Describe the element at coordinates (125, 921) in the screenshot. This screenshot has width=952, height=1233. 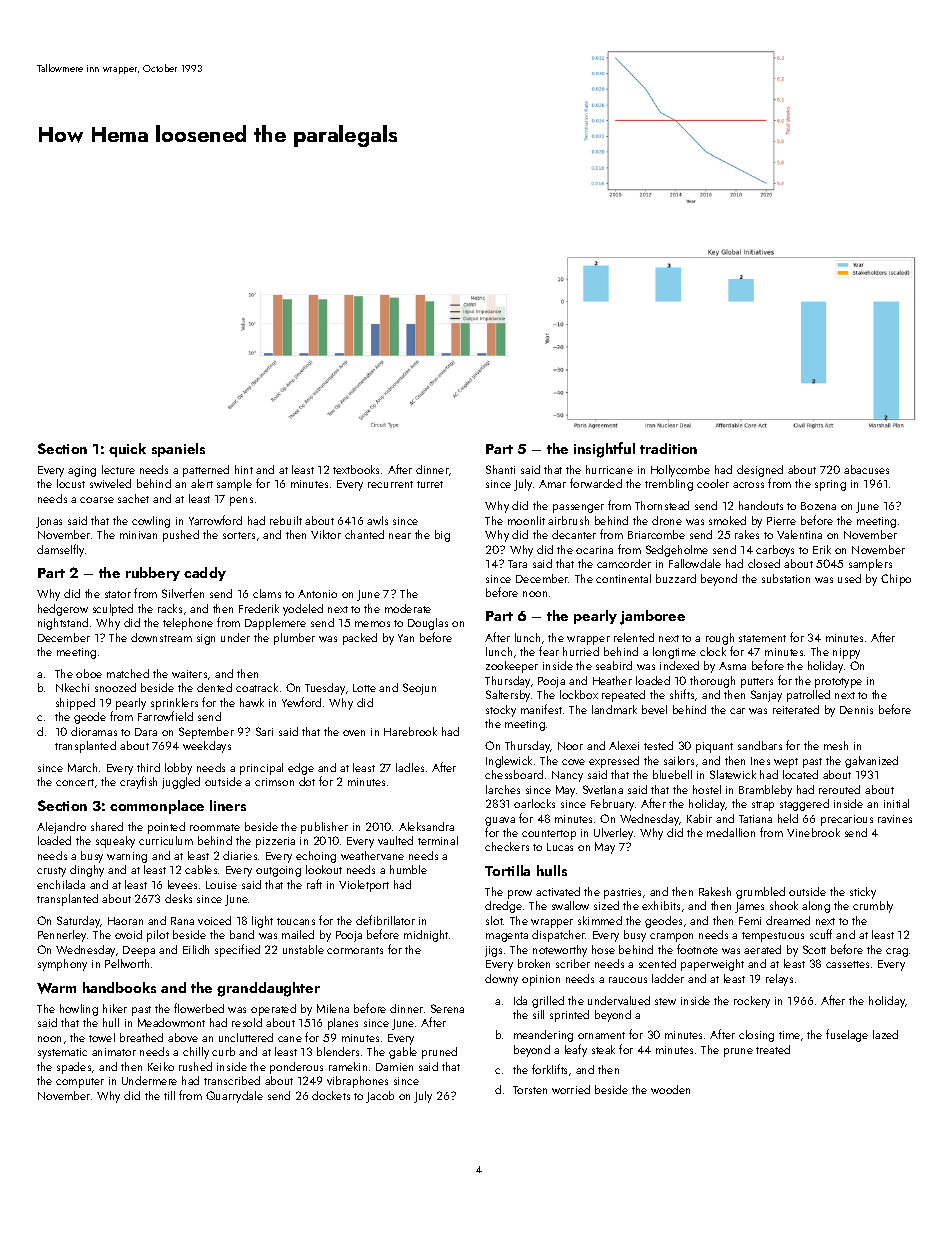
I see `Haoran` at that location.
